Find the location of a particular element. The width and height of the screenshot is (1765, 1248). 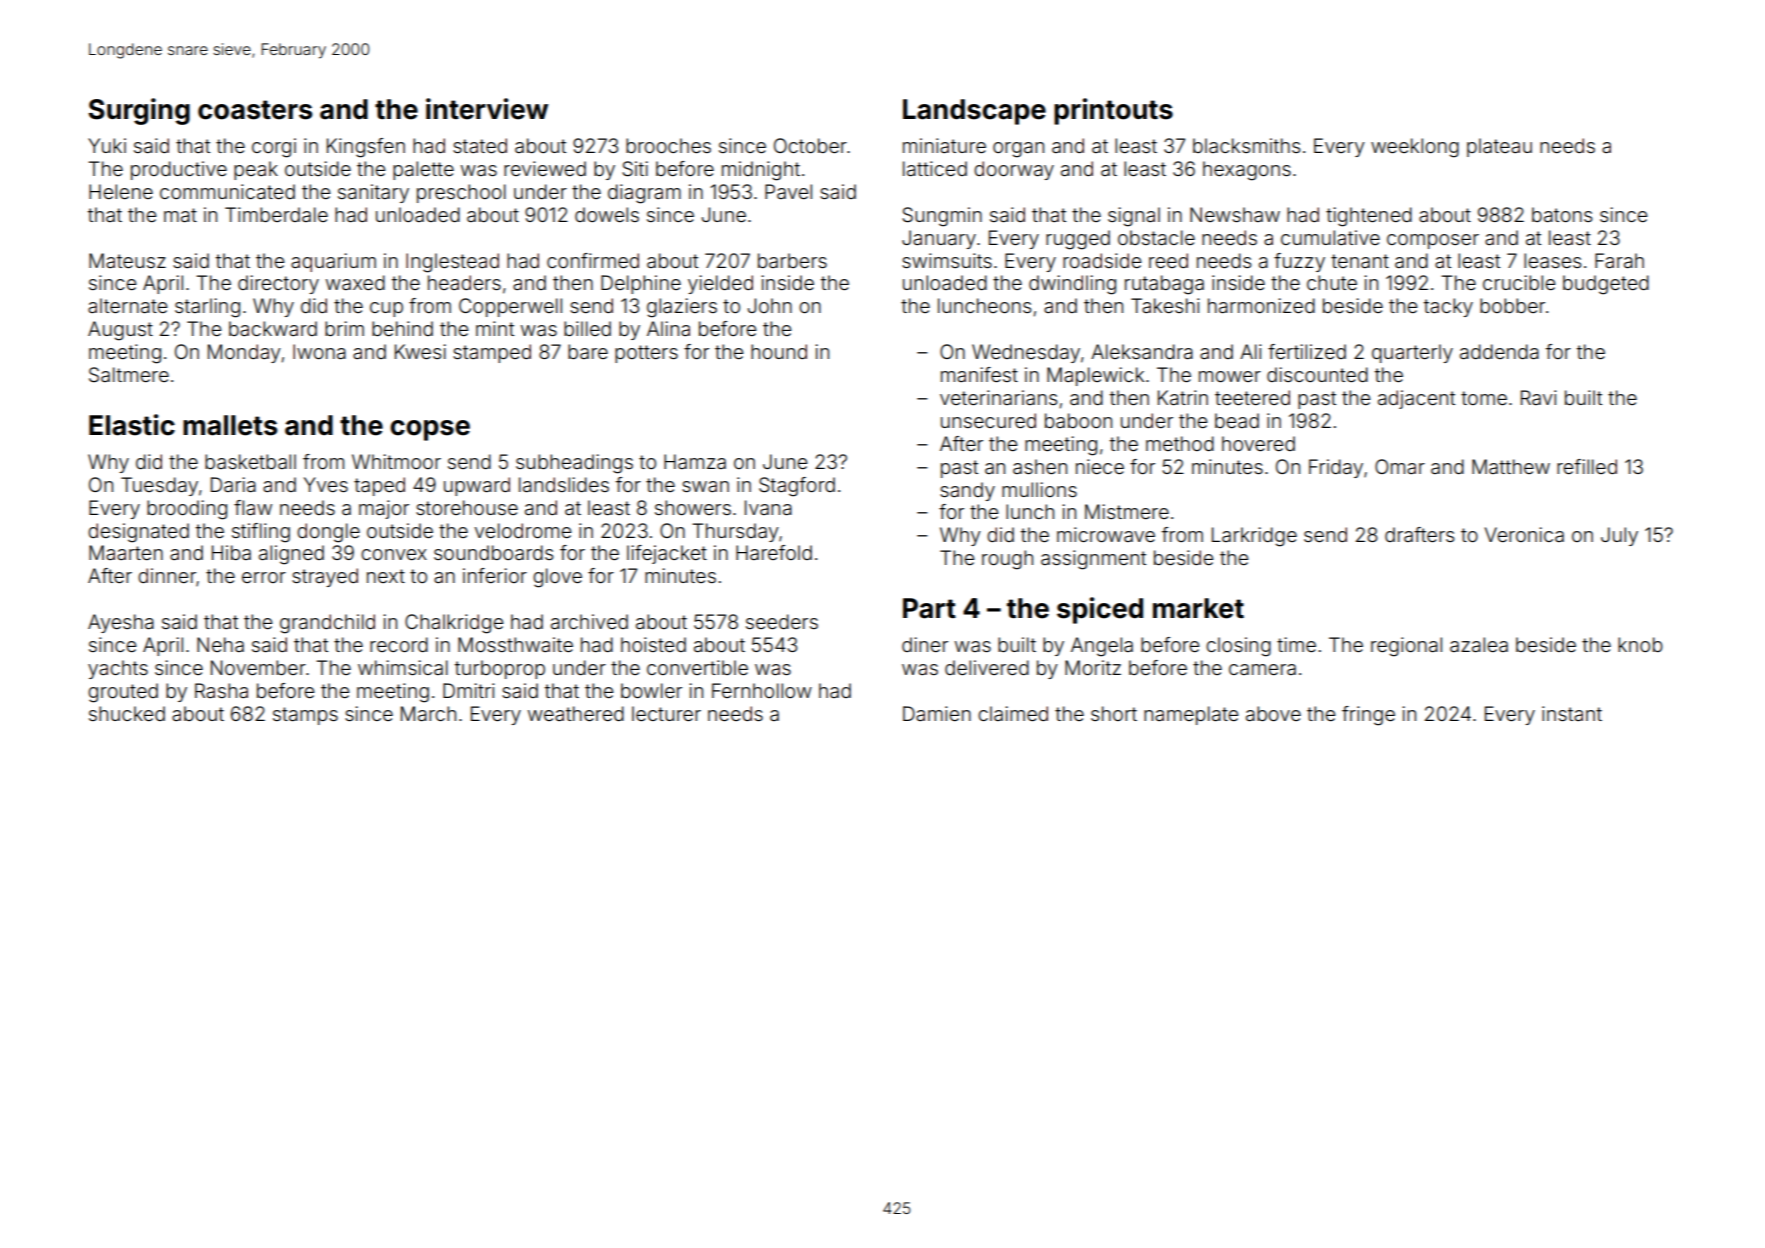

unsecured is located at coordinates (988, 420).
